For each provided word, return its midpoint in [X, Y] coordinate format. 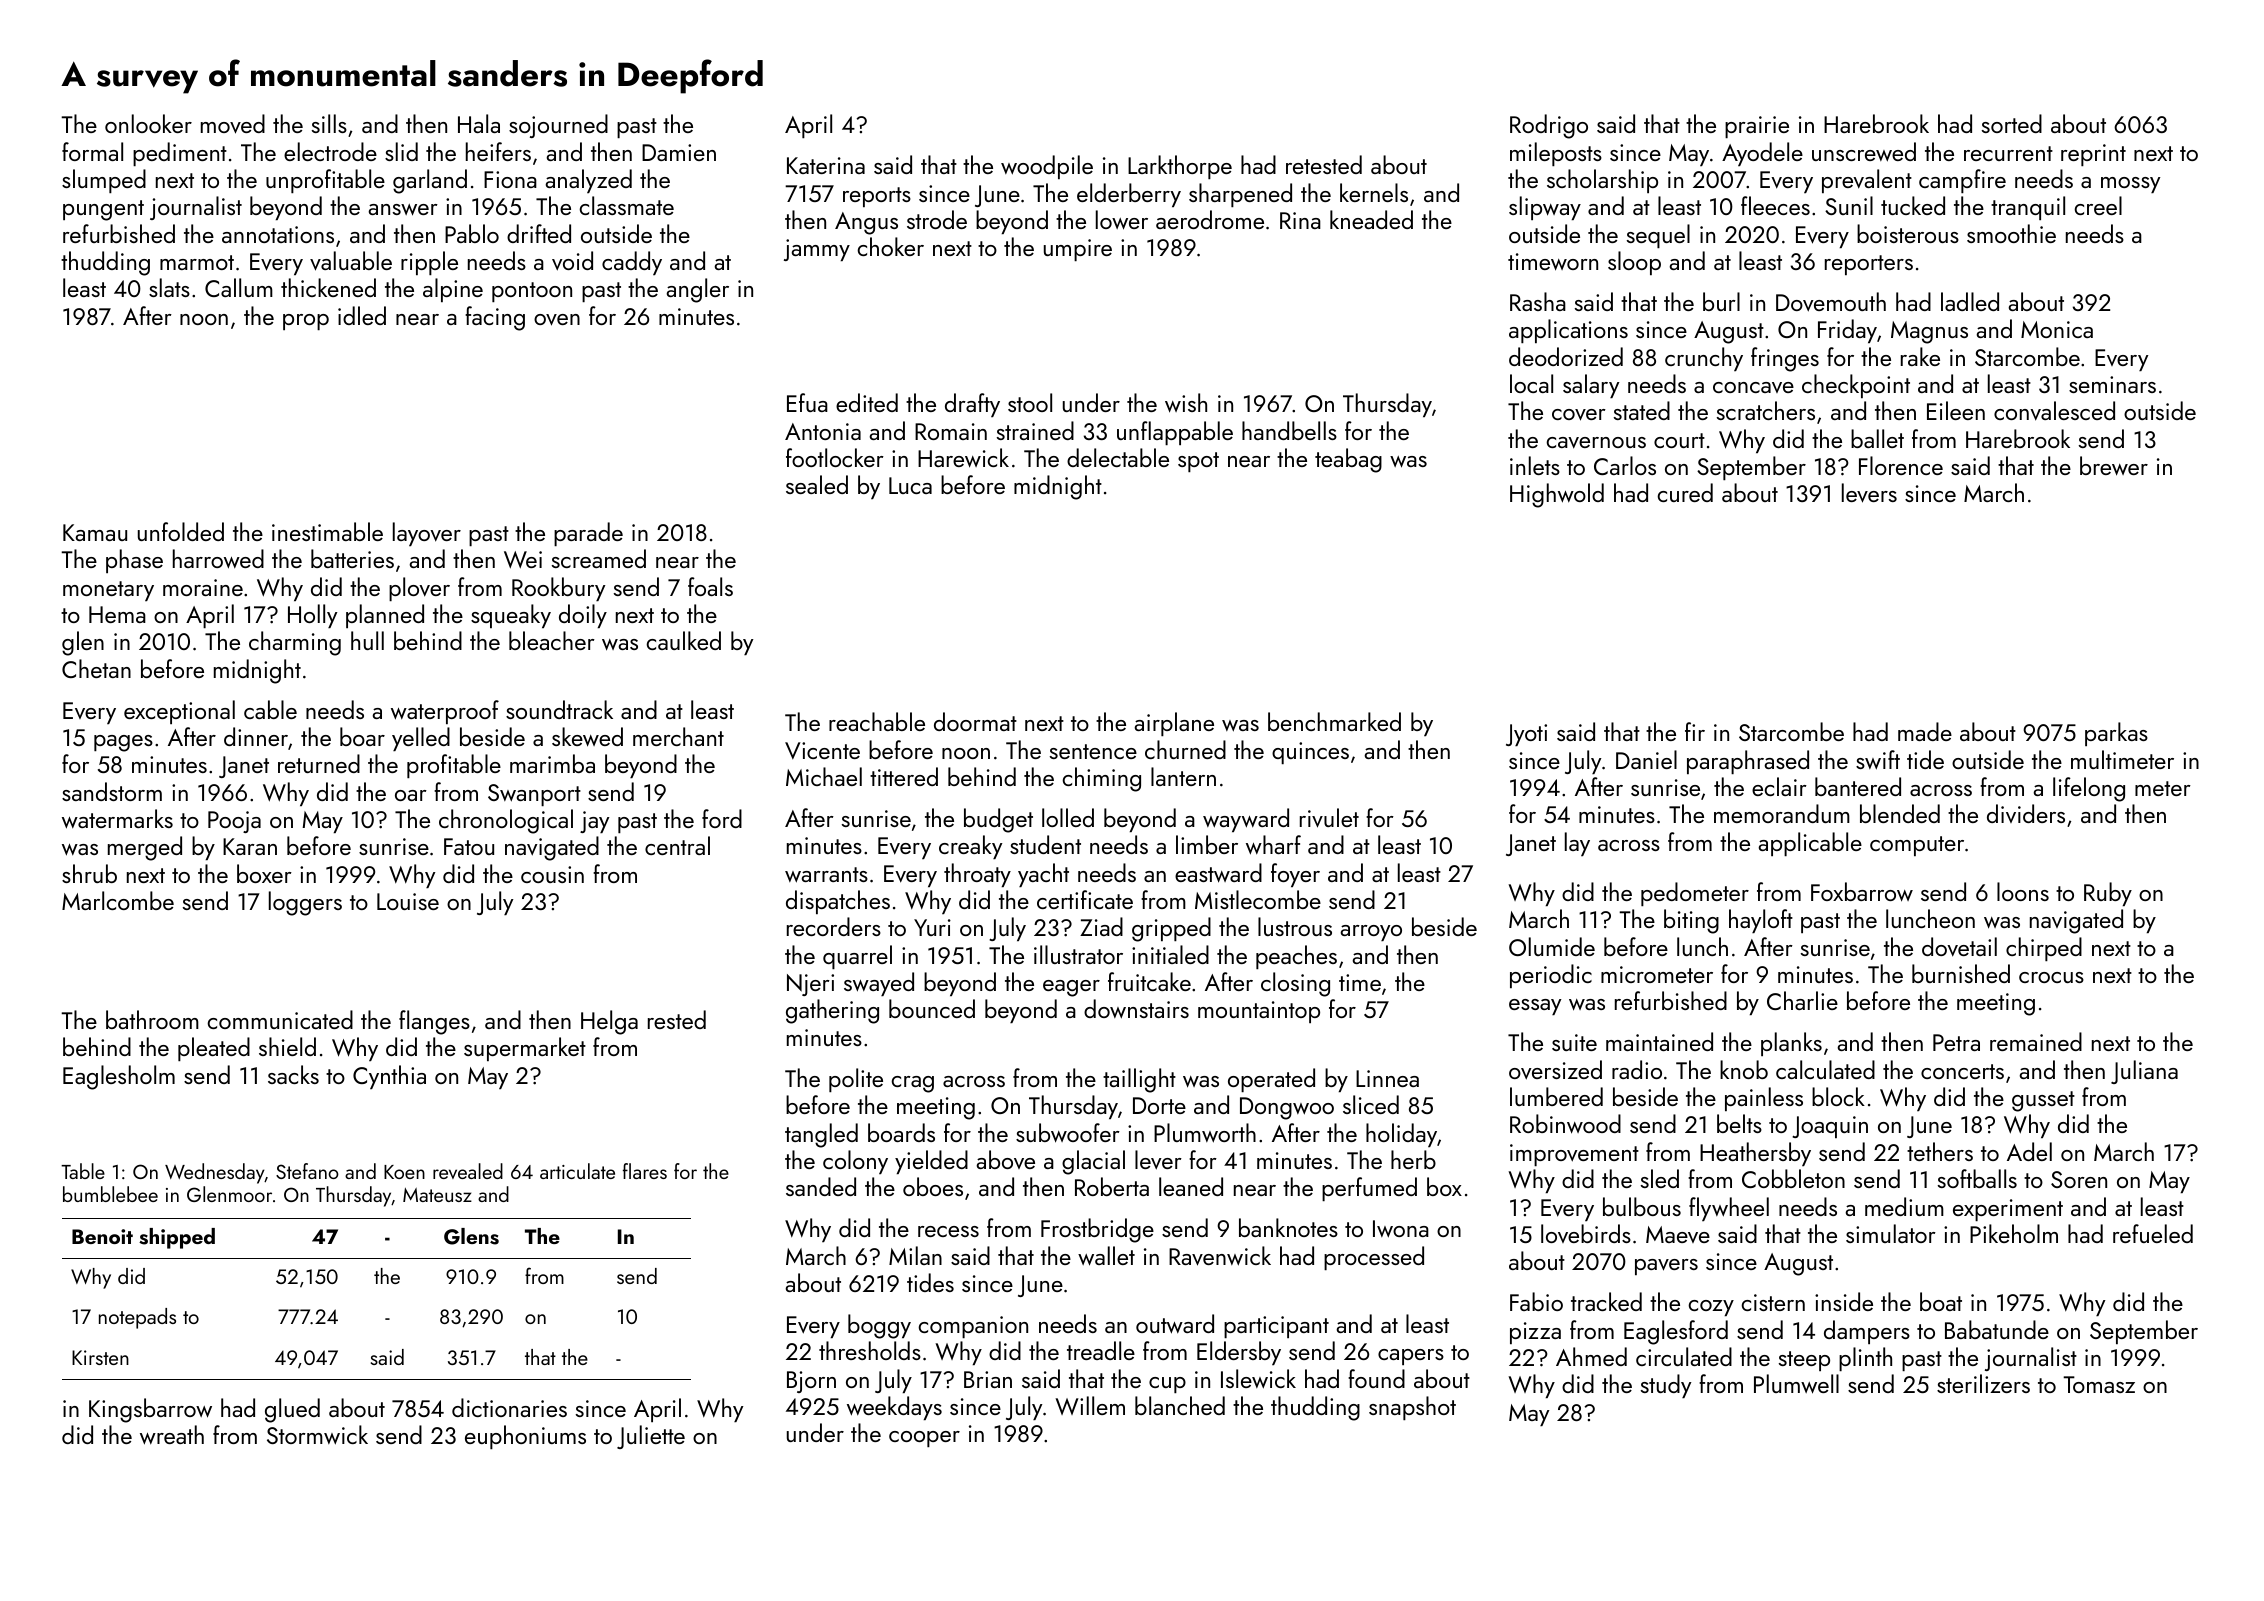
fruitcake [1149, 981]
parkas [2116, 734]
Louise [408, 901]
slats [169, 287]
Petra [1956, 1042]
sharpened [1240, 195]
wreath [172, 1435]
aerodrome [1210, 219]
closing [1295, 984]
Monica [2057, 329]
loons [2023, 891]
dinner [256, 736]
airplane [1174, 724]
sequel [1658, 236]
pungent [103, 210]
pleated [214, 1049]
